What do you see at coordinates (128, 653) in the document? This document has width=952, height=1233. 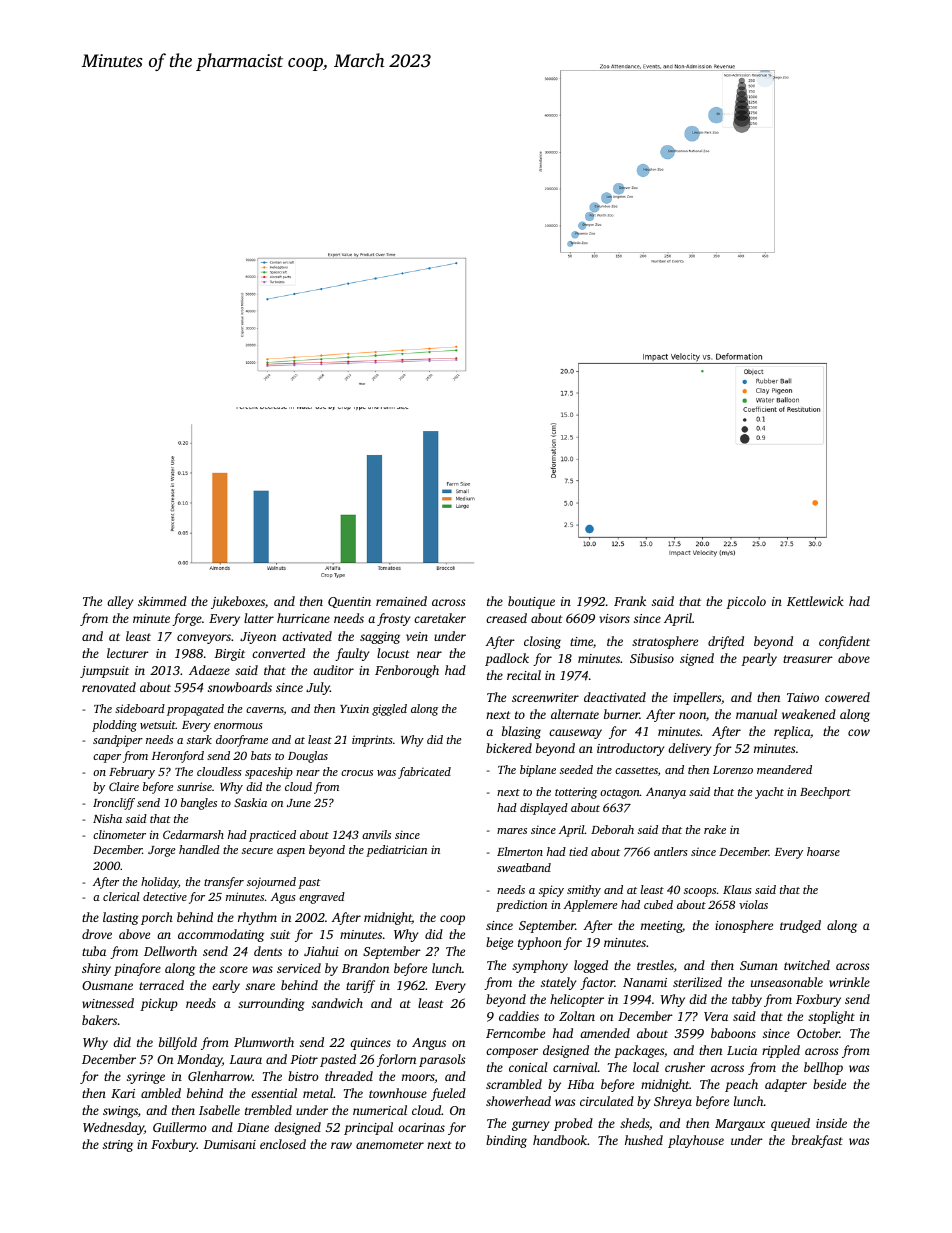 I see `lecturer` at bounding box center [128, 653].
